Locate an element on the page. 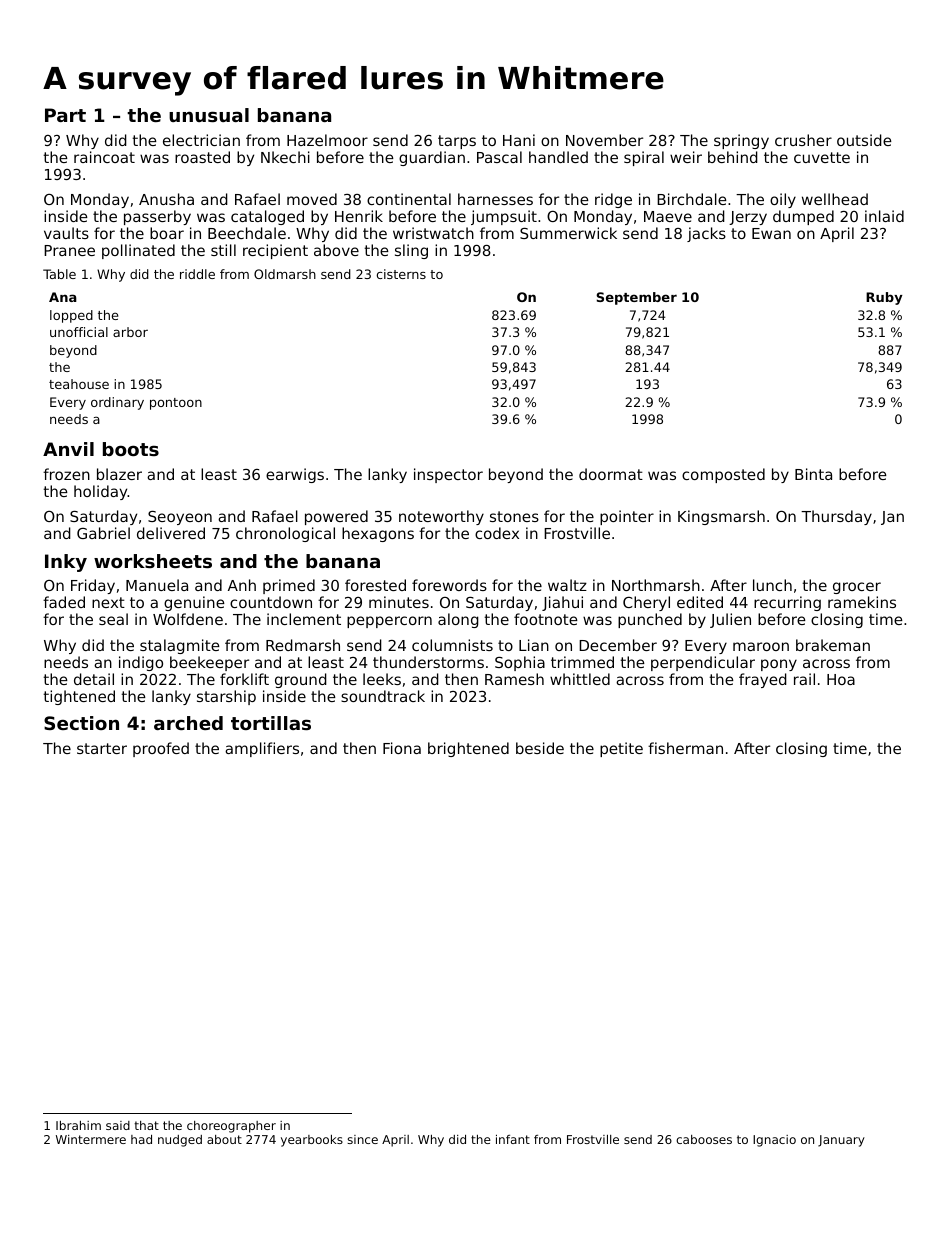 This image has height=1233, width=952. behind is located at coordinates (733, 157).
